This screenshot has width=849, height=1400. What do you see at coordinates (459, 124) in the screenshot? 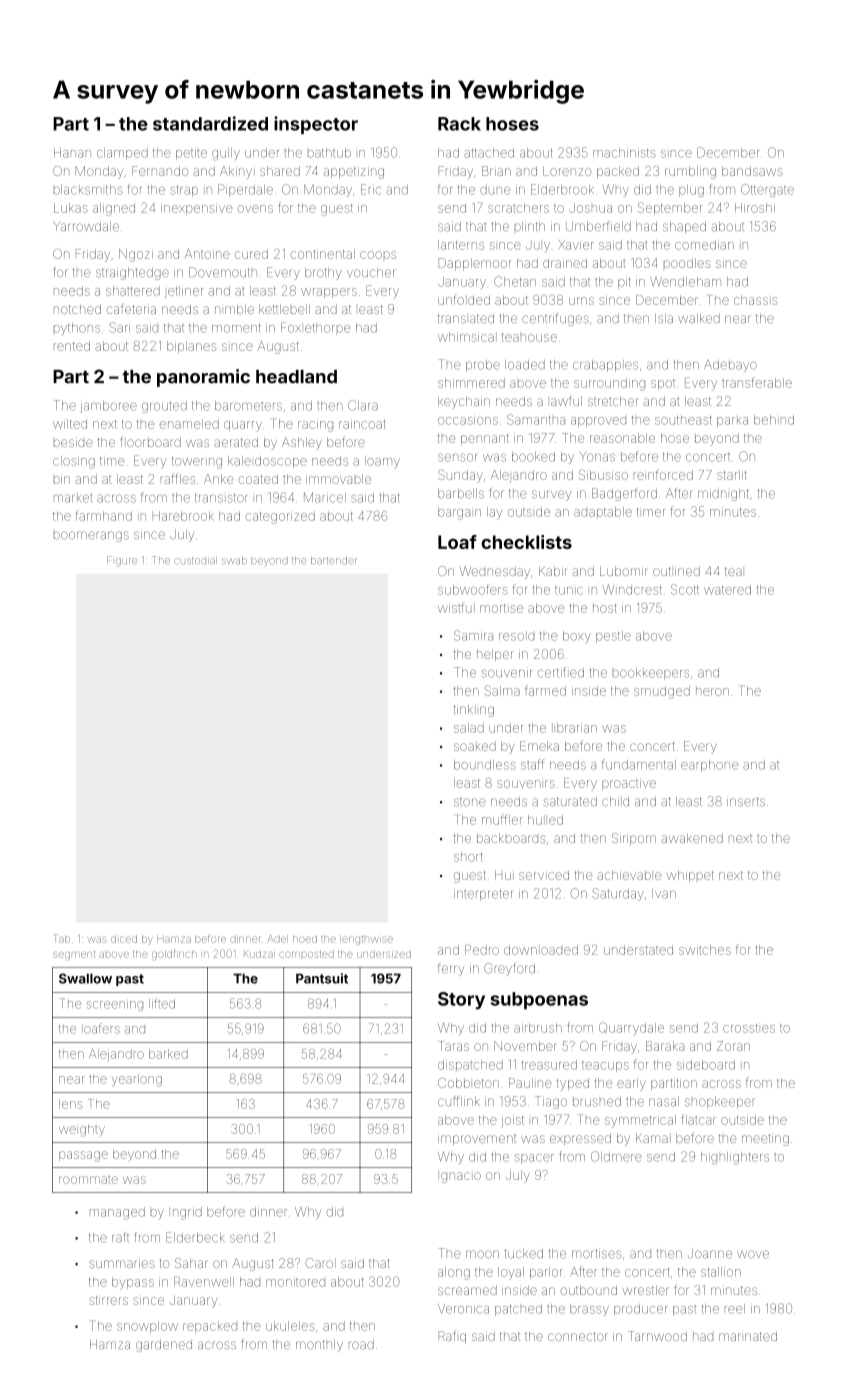
I see `Rack` at bounding box center [459, 124].
